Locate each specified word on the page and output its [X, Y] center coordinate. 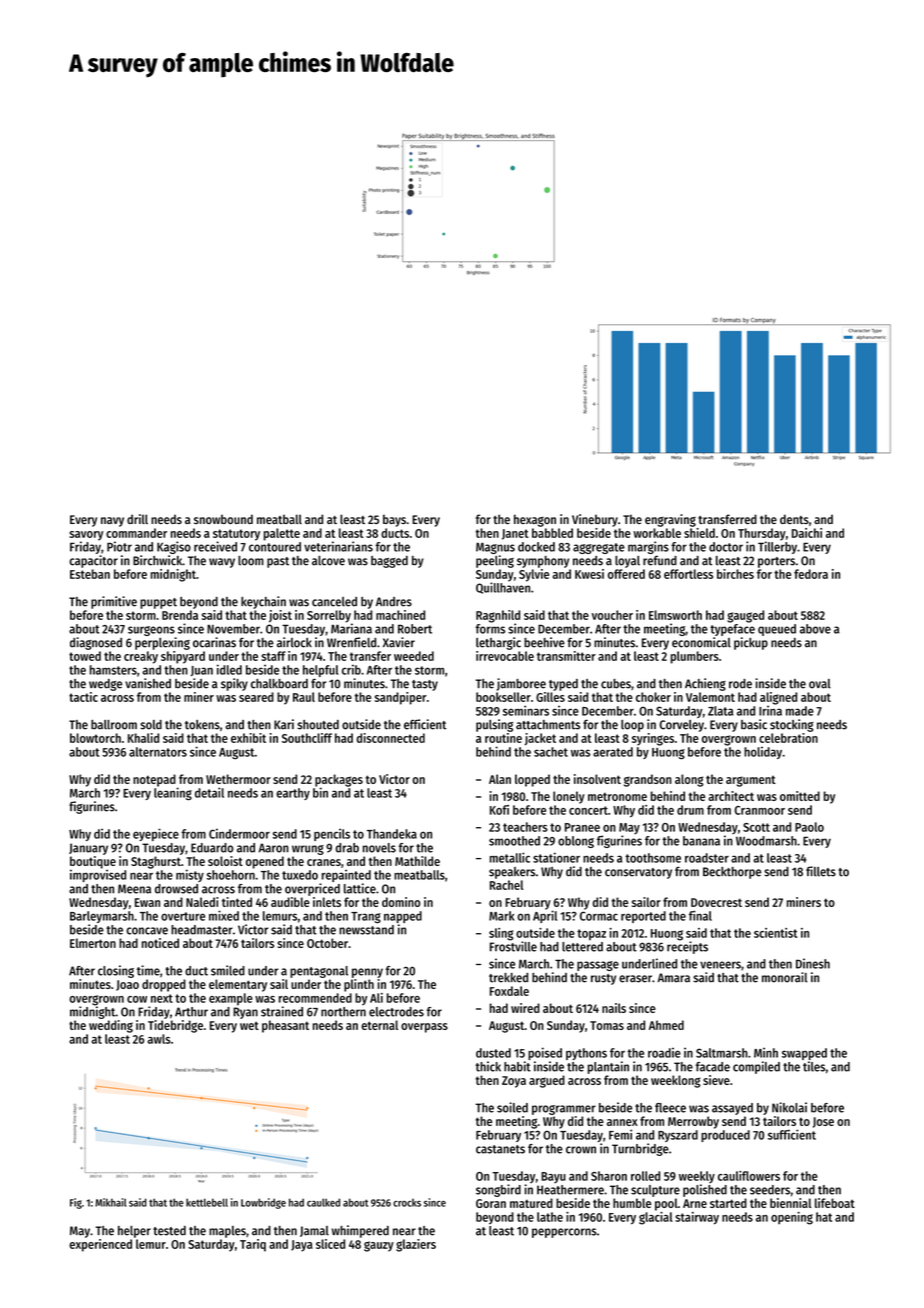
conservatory [638, 873]
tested [169, 1231]
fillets [821, 871]
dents [794, 519]
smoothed [514, 841]
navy [112, 522]
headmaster [202, 930]
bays [394, 520]
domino [401, 902]
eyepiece [156, 834]
